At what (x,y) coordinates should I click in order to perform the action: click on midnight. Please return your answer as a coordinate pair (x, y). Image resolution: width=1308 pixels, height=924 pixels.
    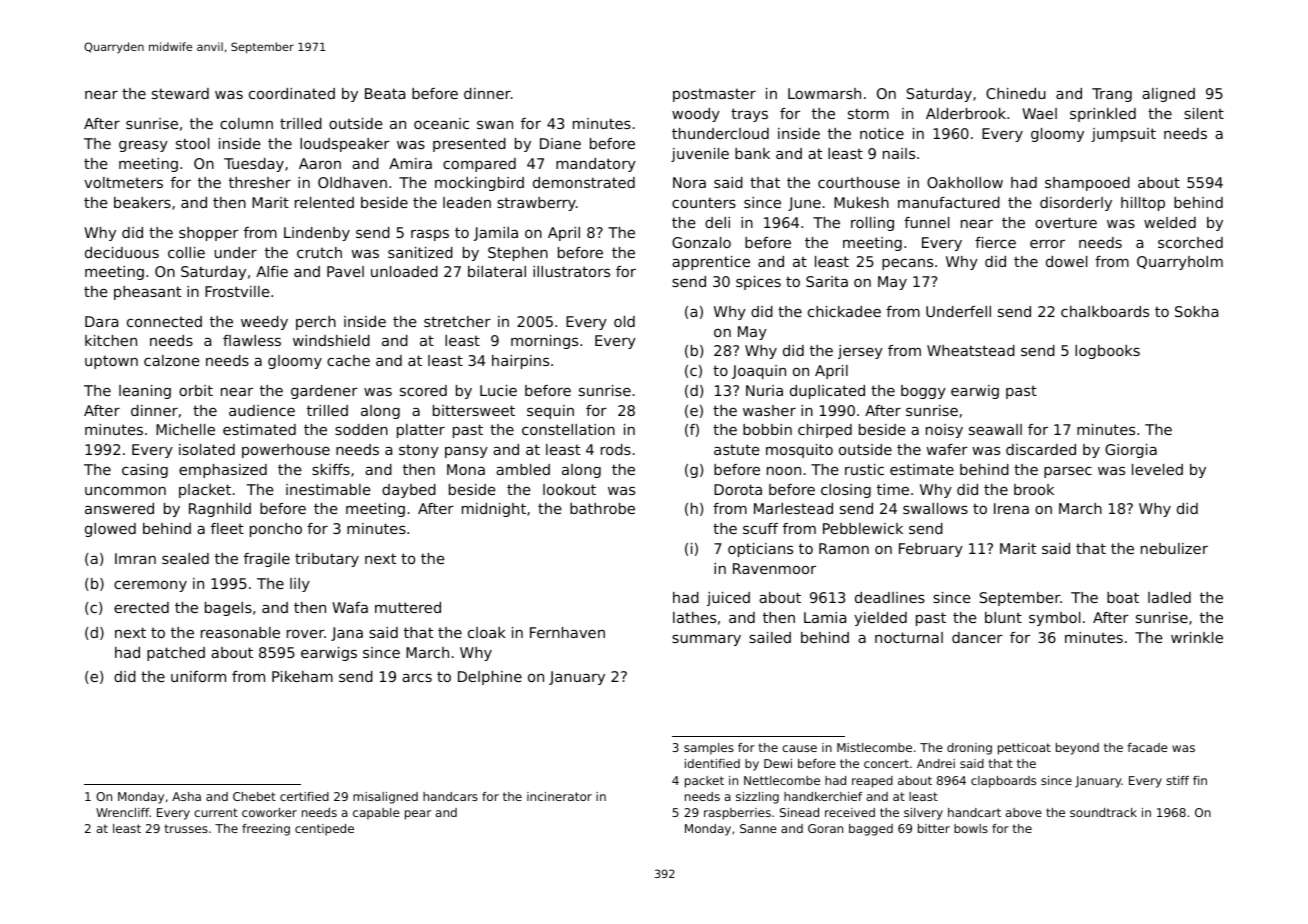
    Looking at the image, I should click on (494, 510).
